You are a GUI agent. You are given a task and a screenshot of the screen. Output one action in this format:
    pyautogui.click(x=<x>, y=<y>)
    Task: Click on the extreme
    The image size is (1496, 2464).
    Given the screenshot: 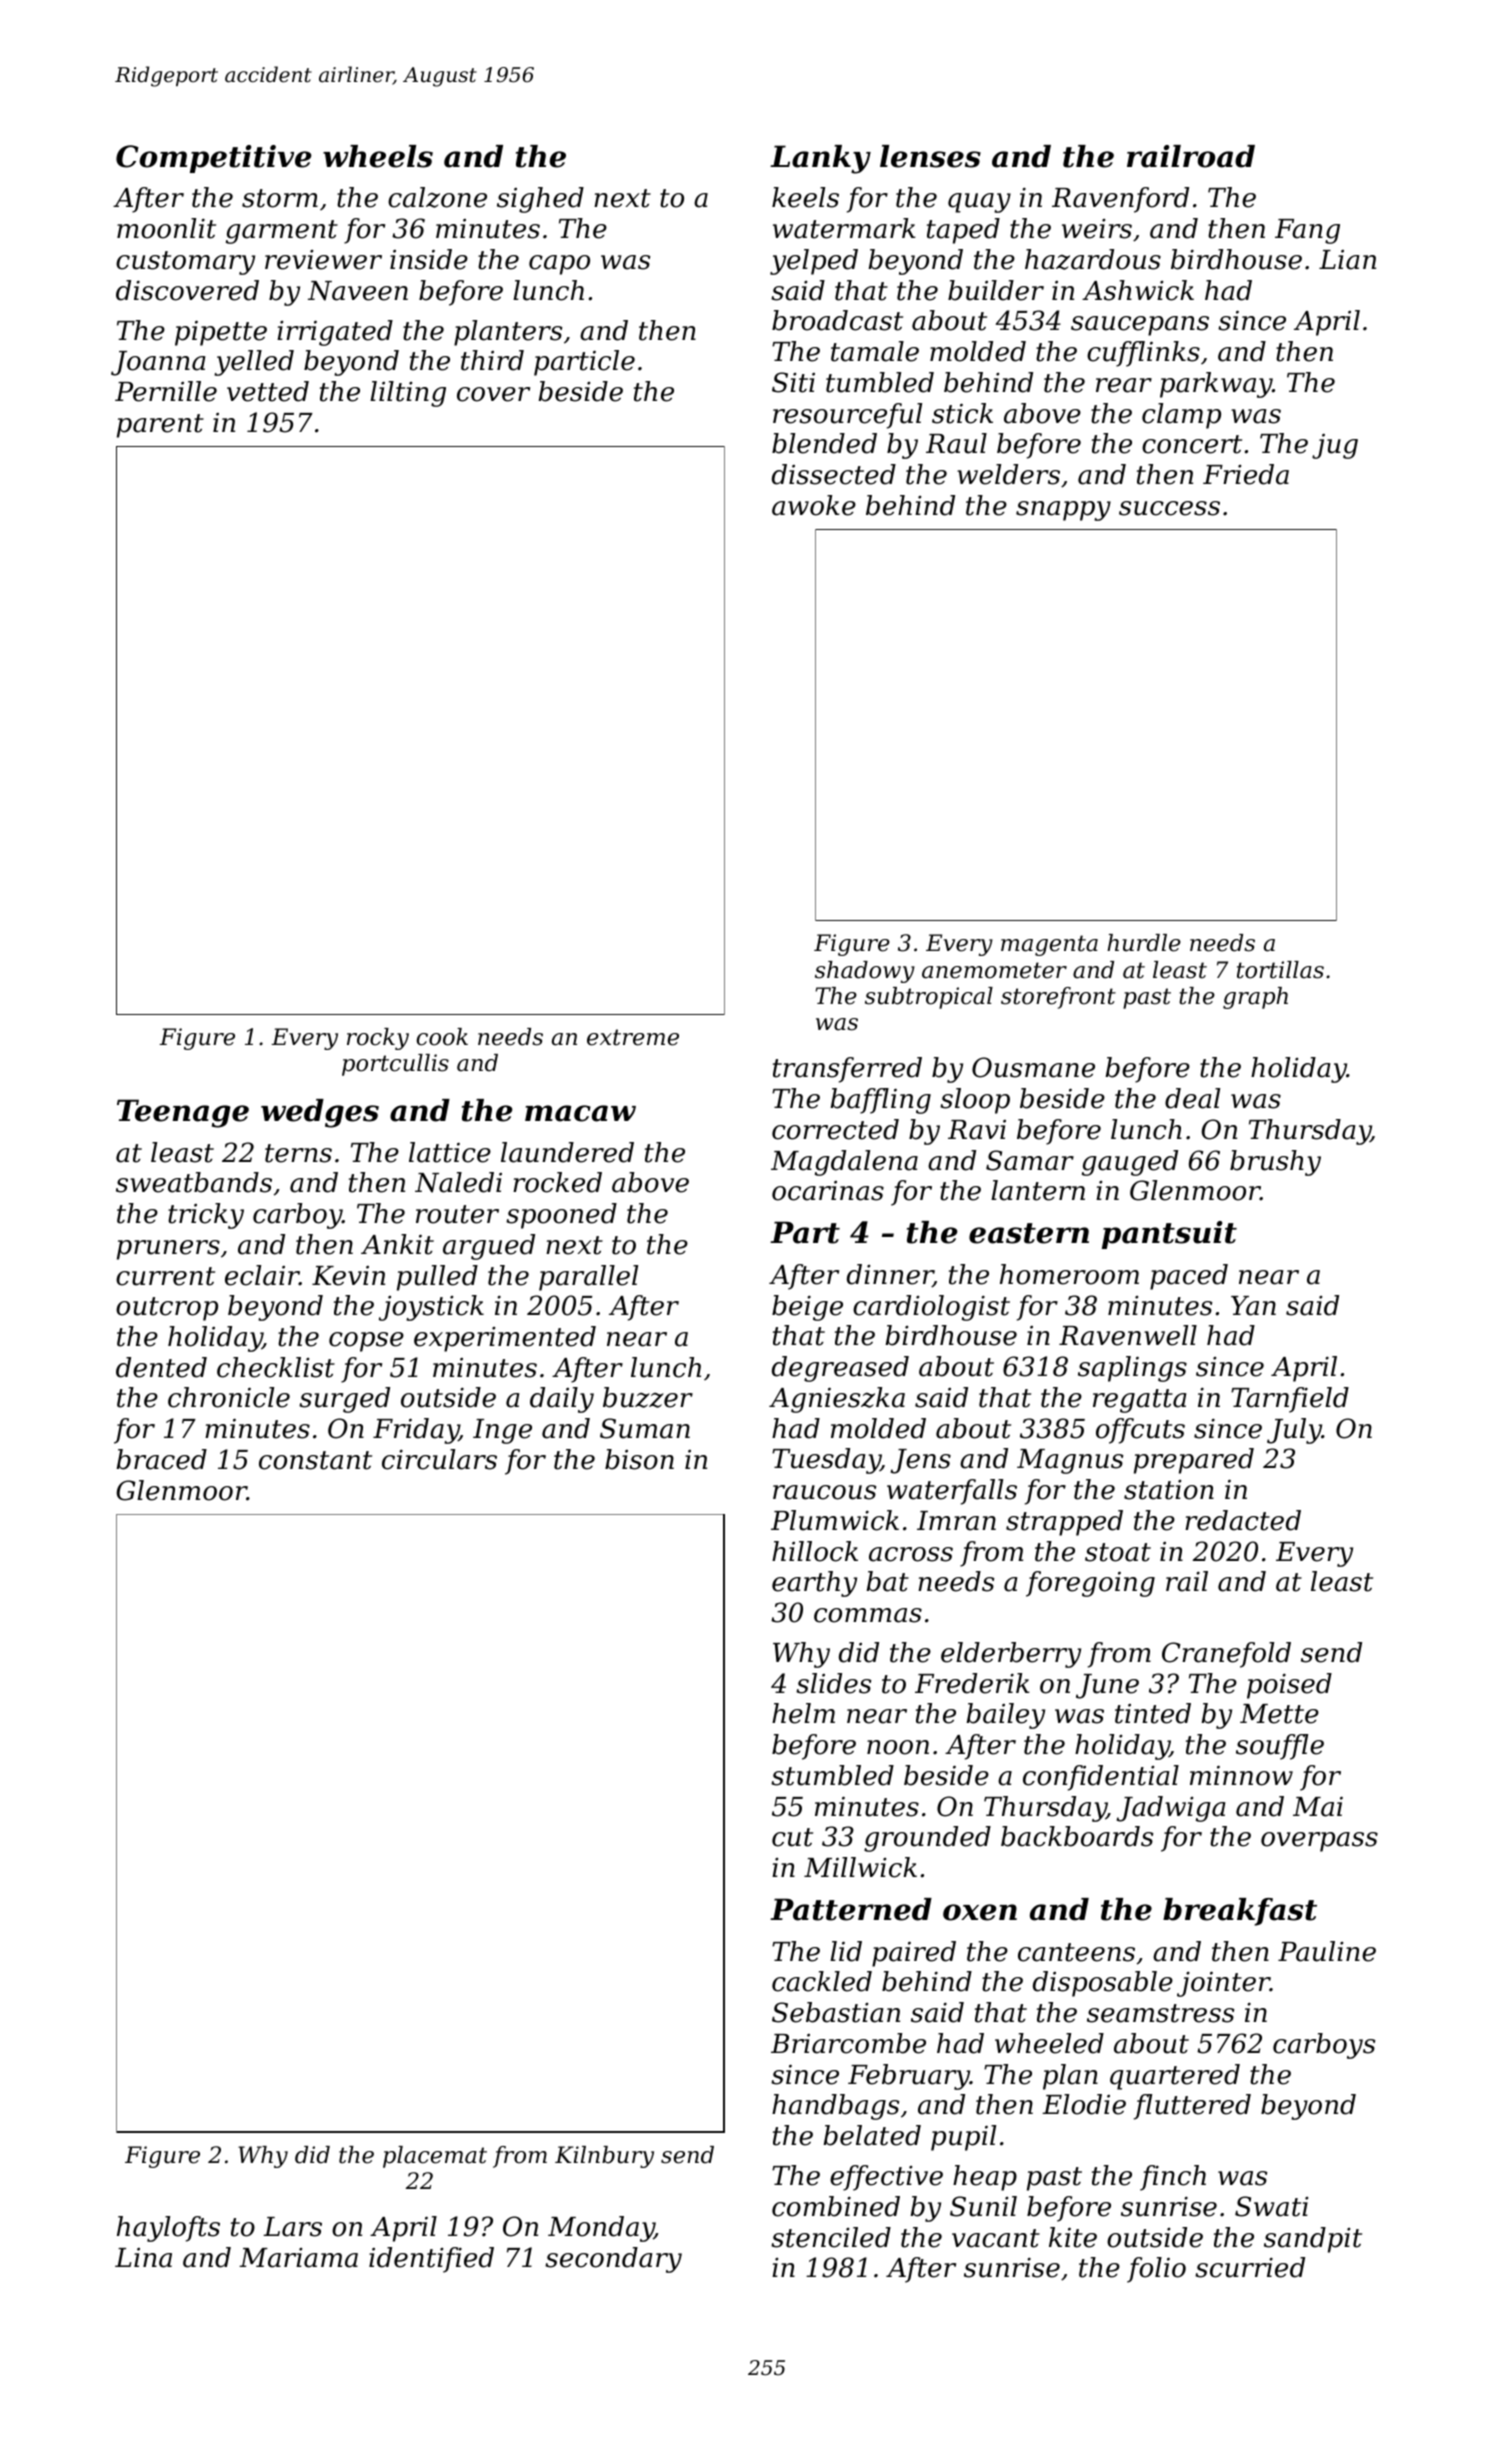 What is the action you would take?
    pyautogui.click(x=633, y=1037)
